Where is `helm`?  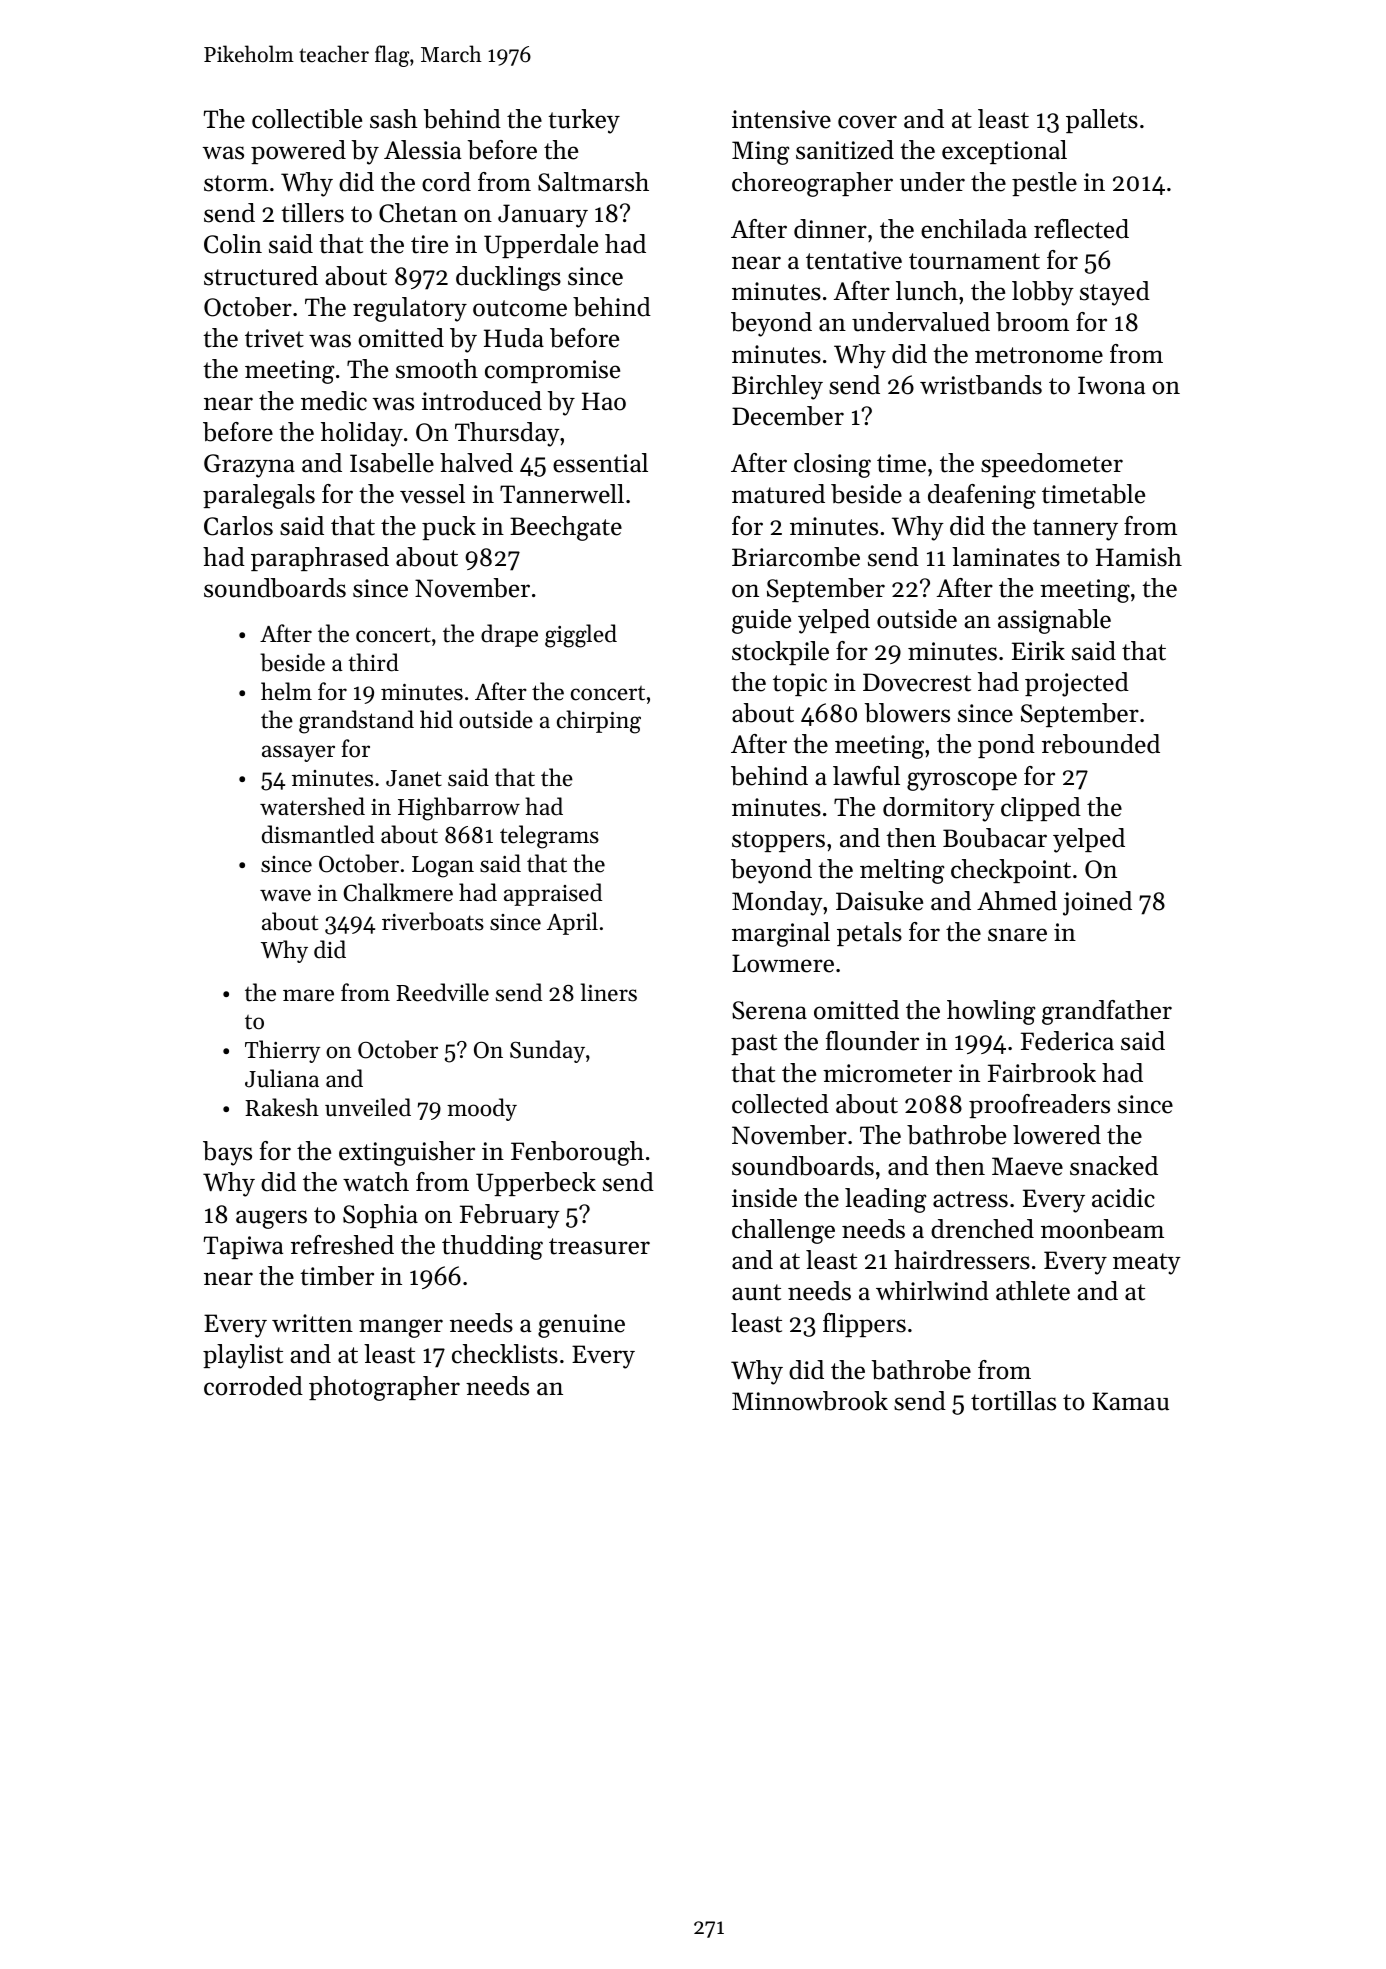 helm is located at coordinates (286, 691).
